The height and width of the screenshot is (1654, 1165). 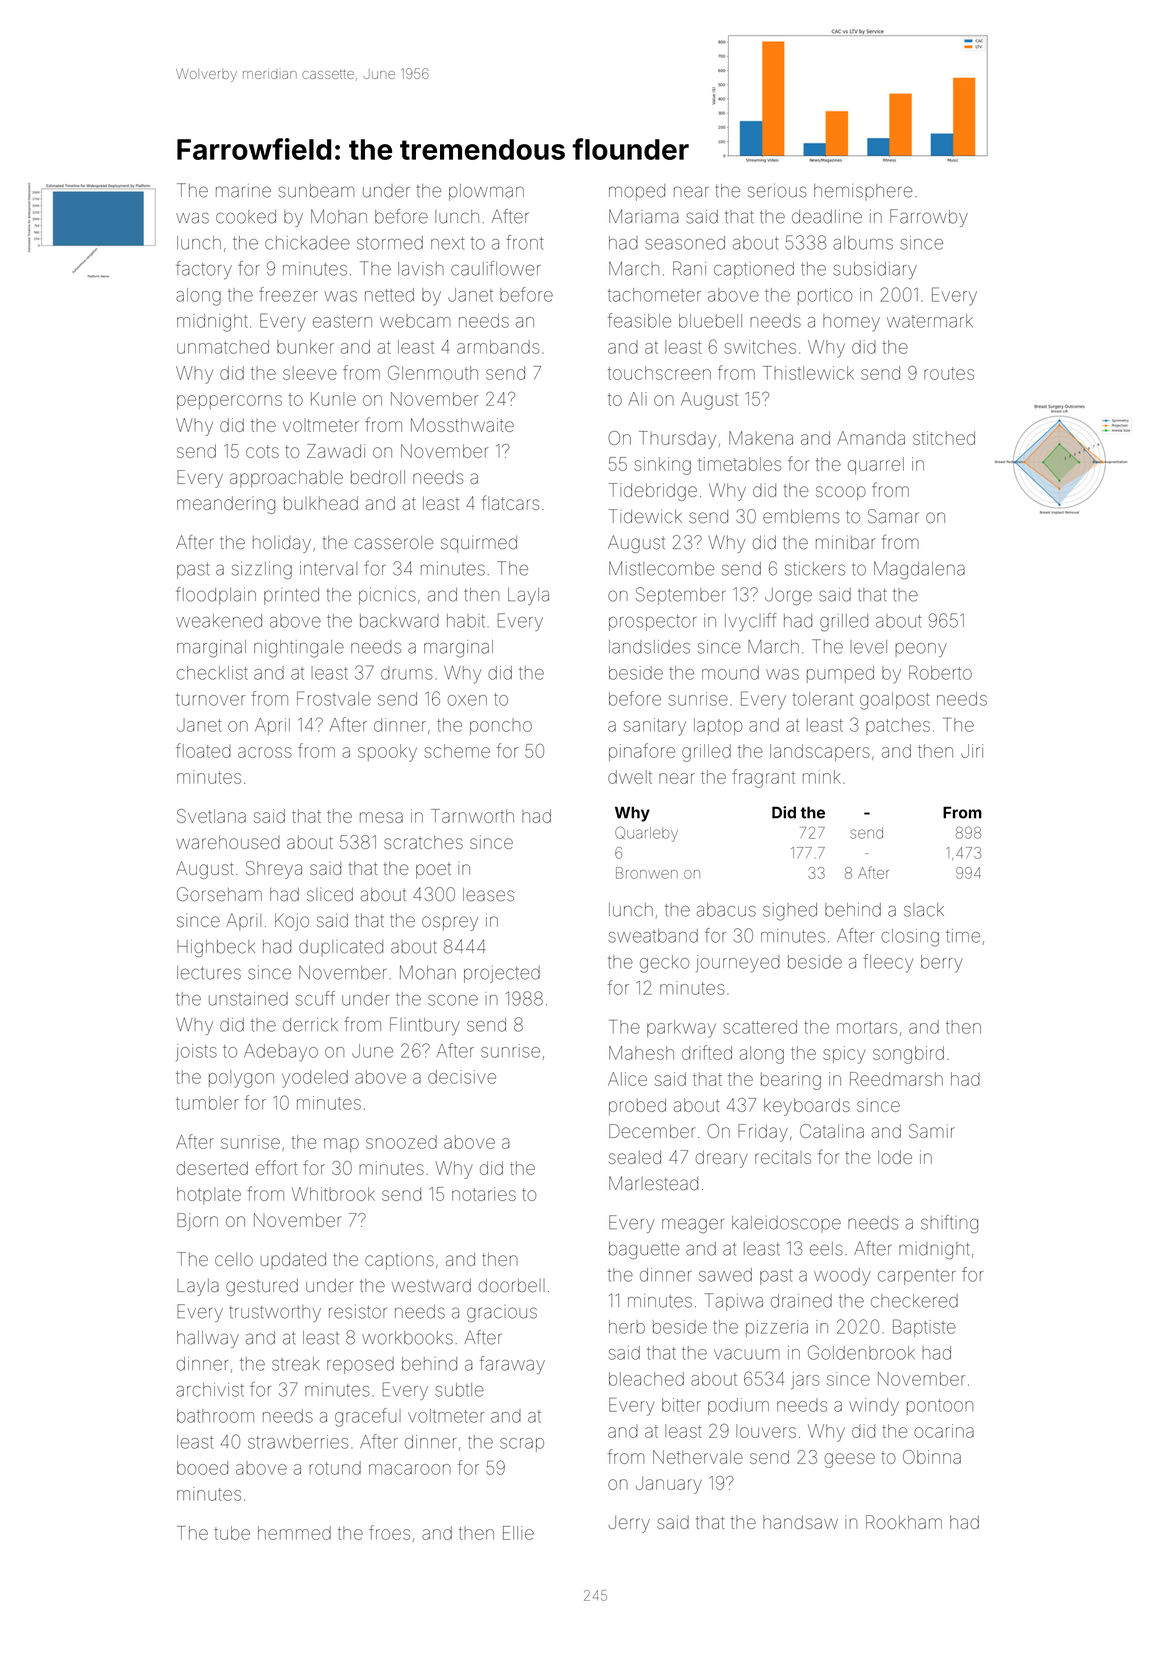 I want to click on Ellie, so click(x=518, y=1533).
